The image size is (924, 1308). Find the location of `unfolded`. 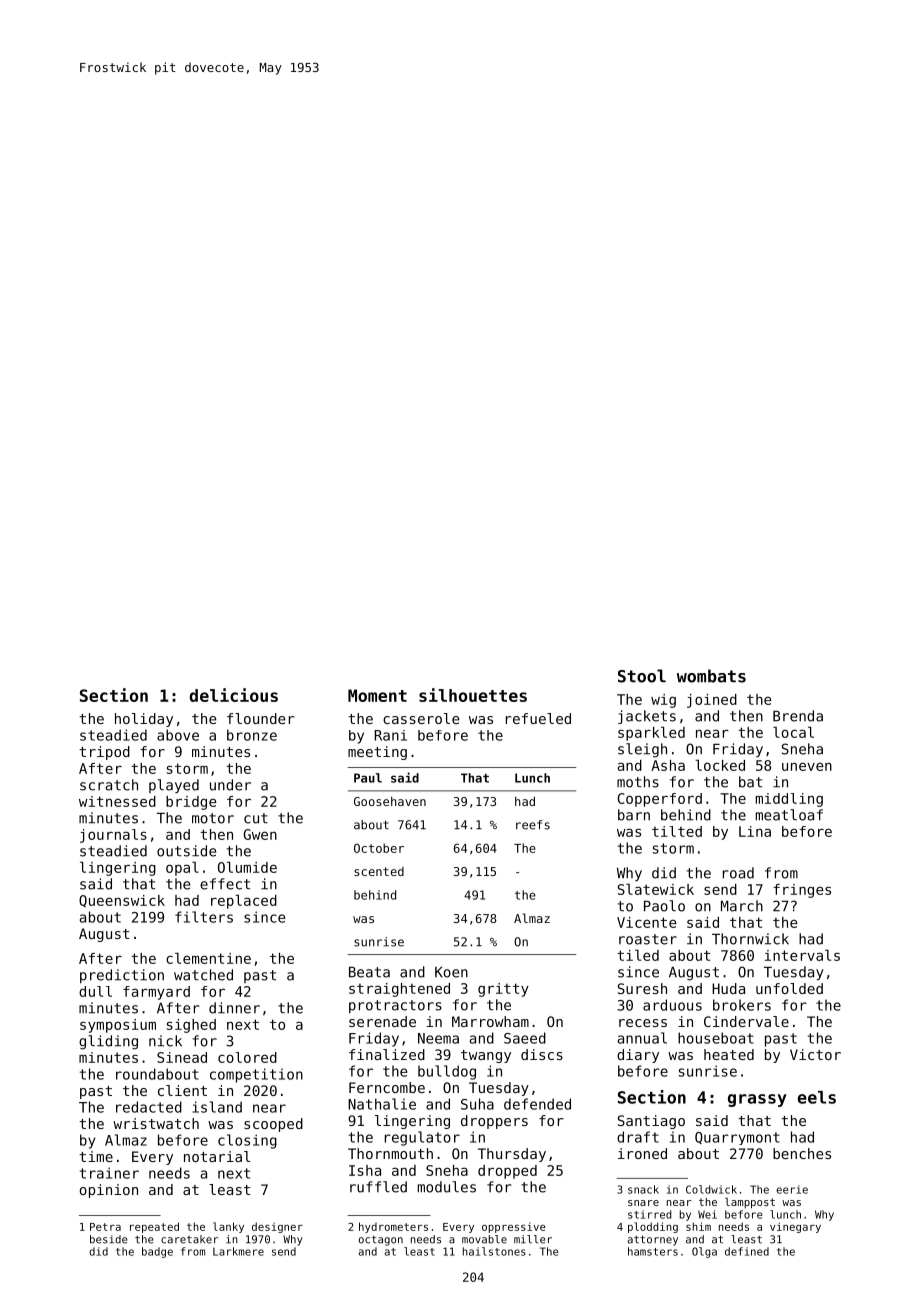

unfolded is located at coordinates (789, 988).
